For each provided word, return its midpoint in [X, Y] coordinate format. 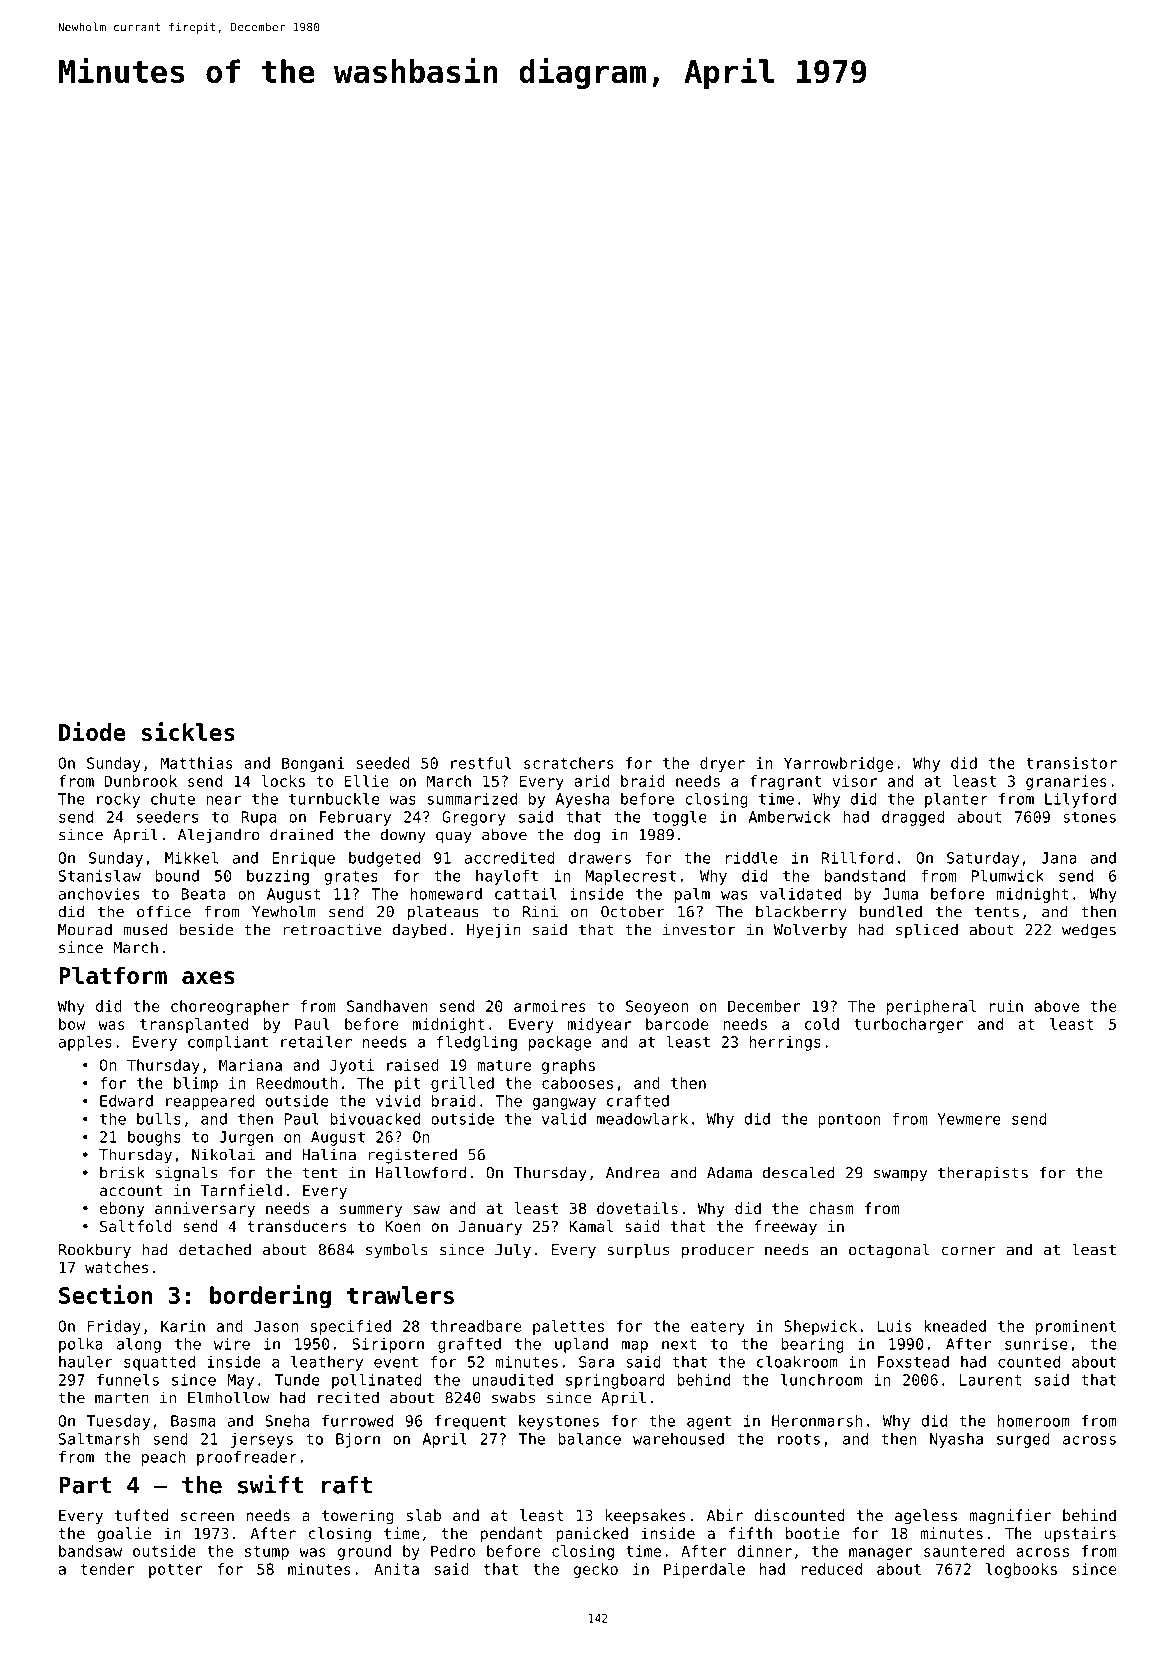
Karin [183, 1326]
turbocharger [909, 1025]
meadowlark [642, 1119]
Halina [329, 1154]
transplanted [194, 1025]
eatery [718, 1328]
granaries [1066, 782]
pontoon [849, 1121]
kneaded [955, 1326]
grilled [462, 1084]
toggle [680, 818]
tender [108, 1569]
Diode [92, 731]
